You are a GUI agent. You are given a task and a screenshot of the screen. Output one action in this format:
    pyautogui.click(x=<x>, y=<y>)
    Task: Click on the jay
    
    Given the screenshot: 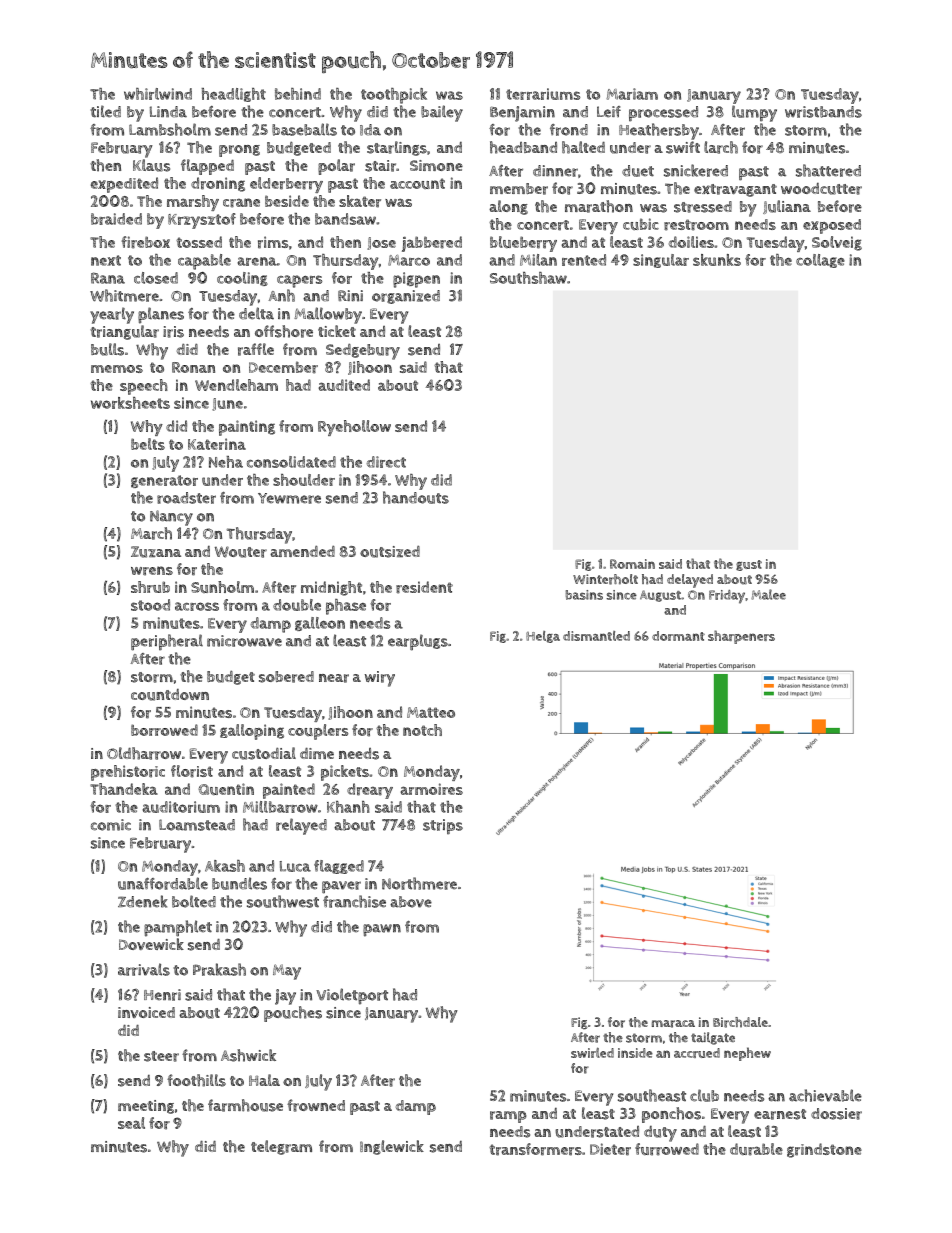 What is the action you would take?
    pyautogui.click(x=285, y=997)
